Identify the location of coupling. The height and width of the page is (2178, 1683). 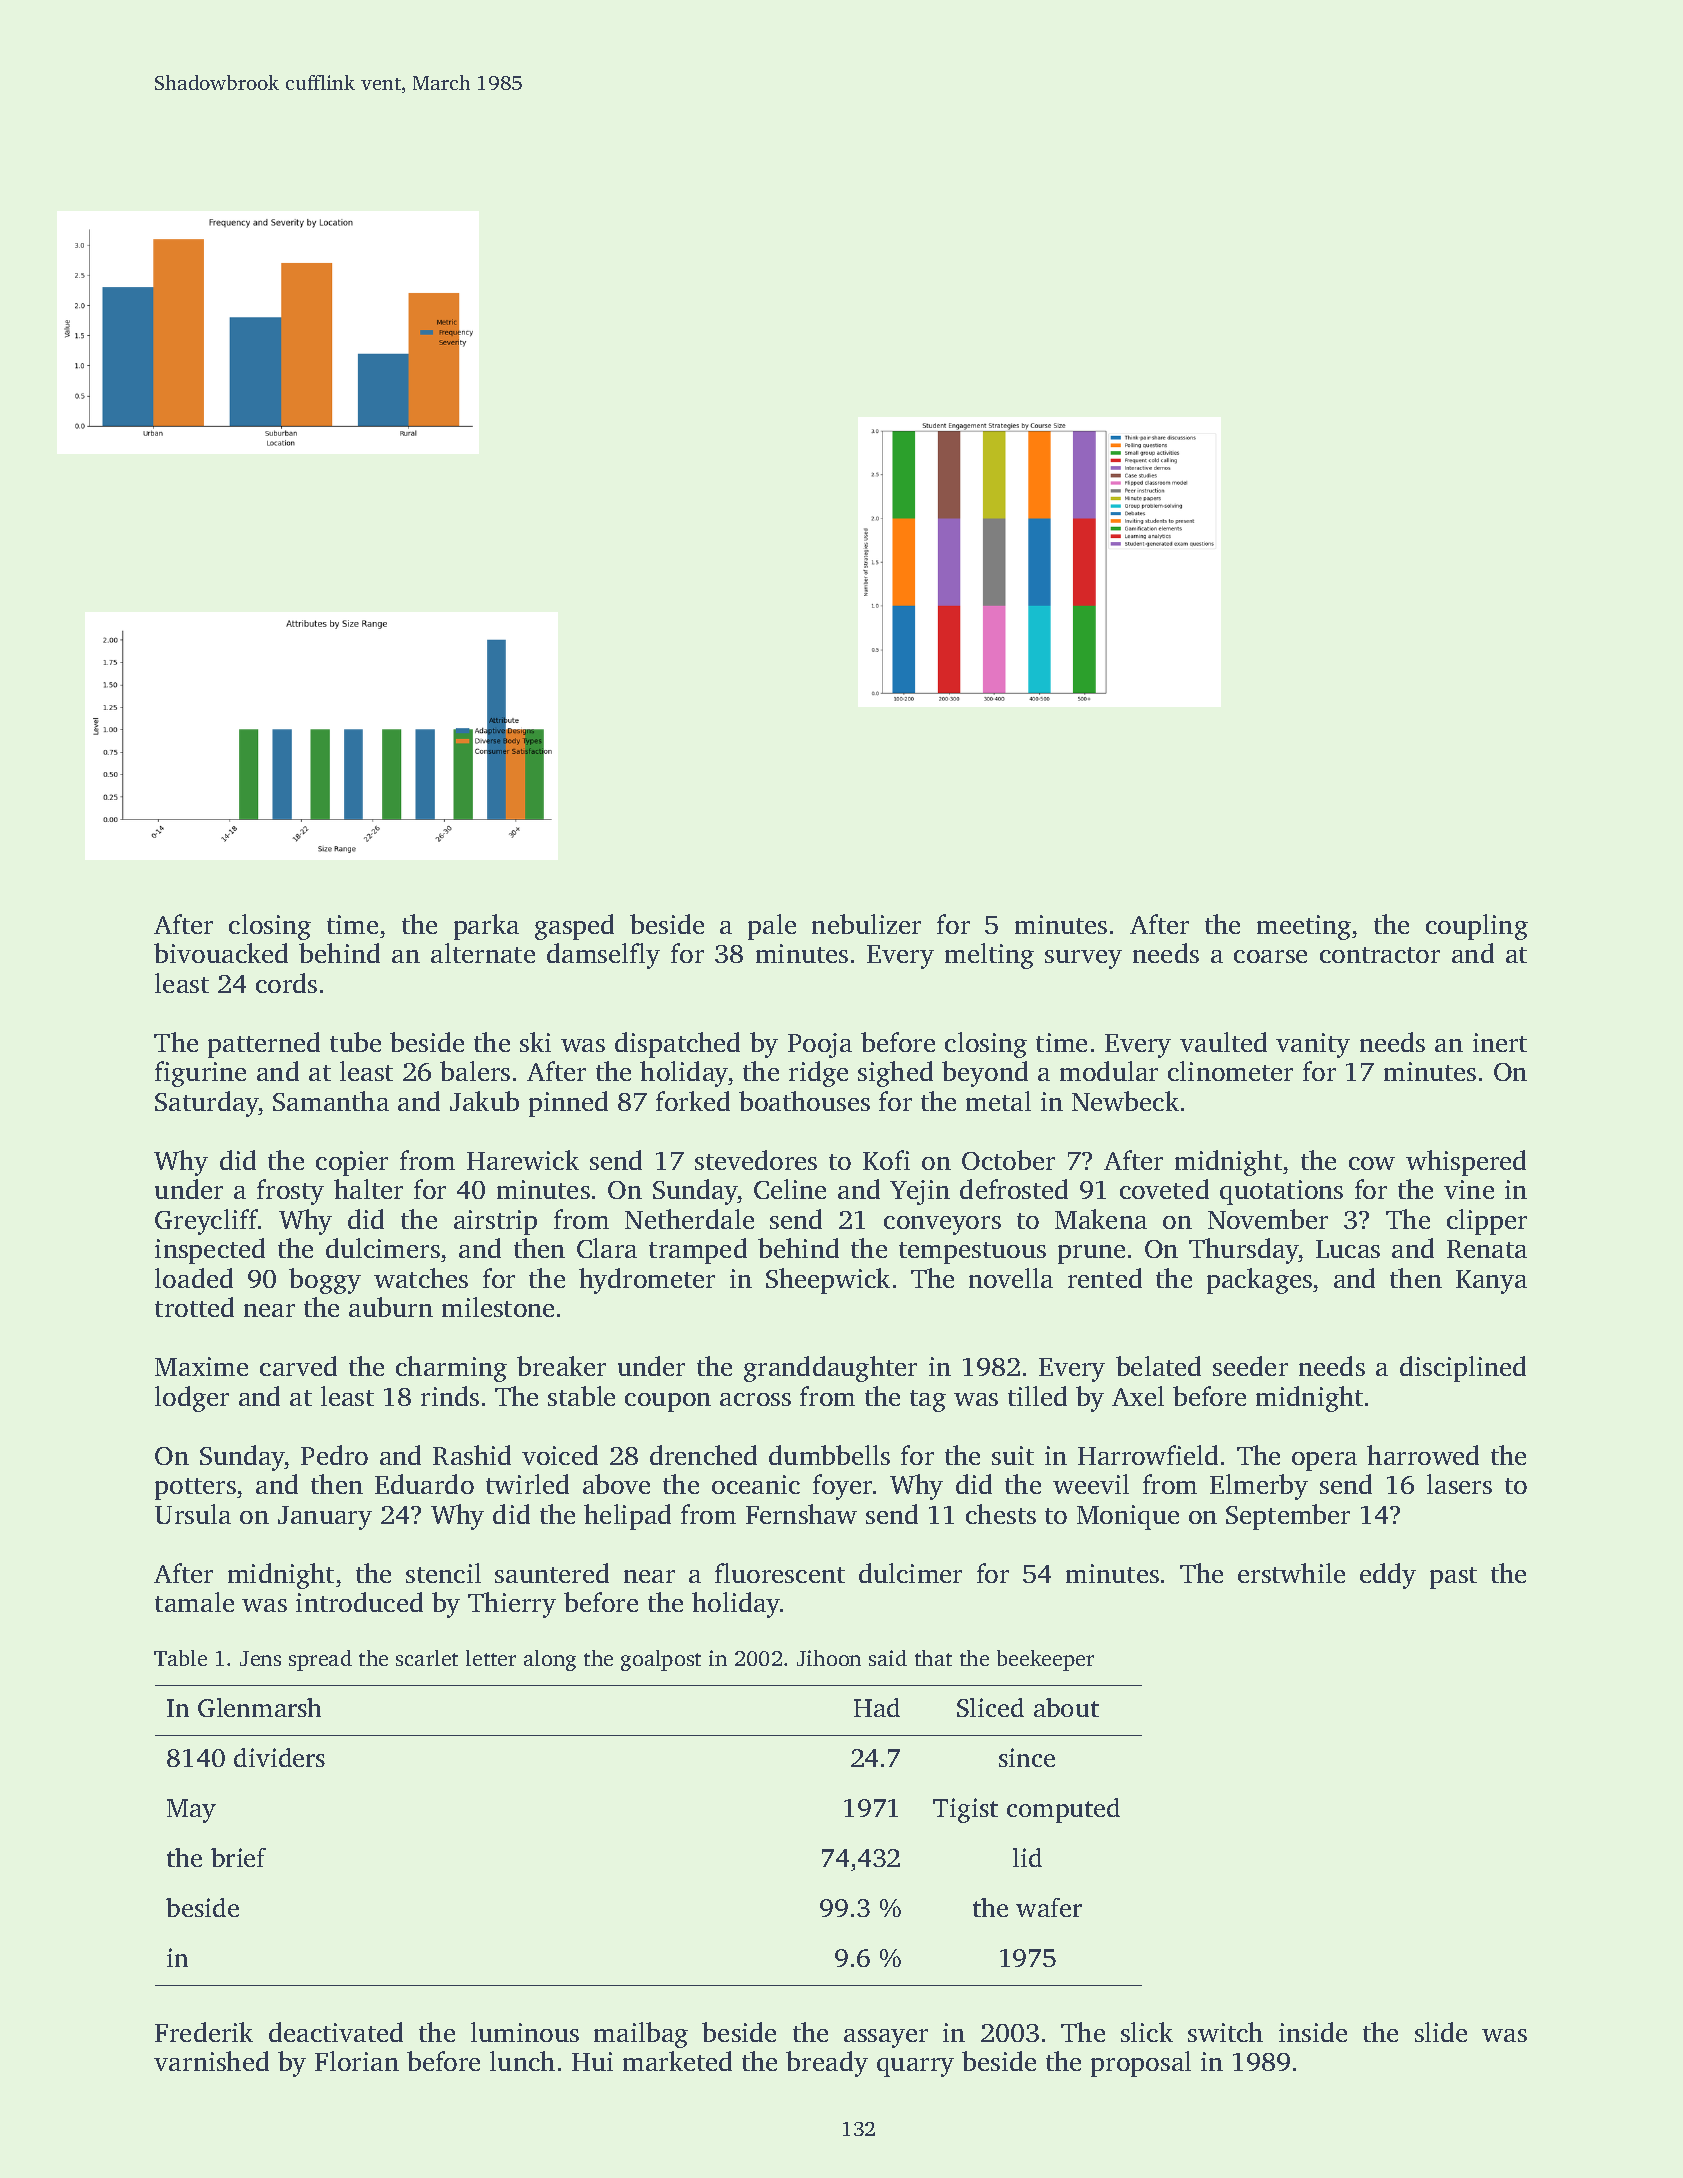
(1477, 927).
